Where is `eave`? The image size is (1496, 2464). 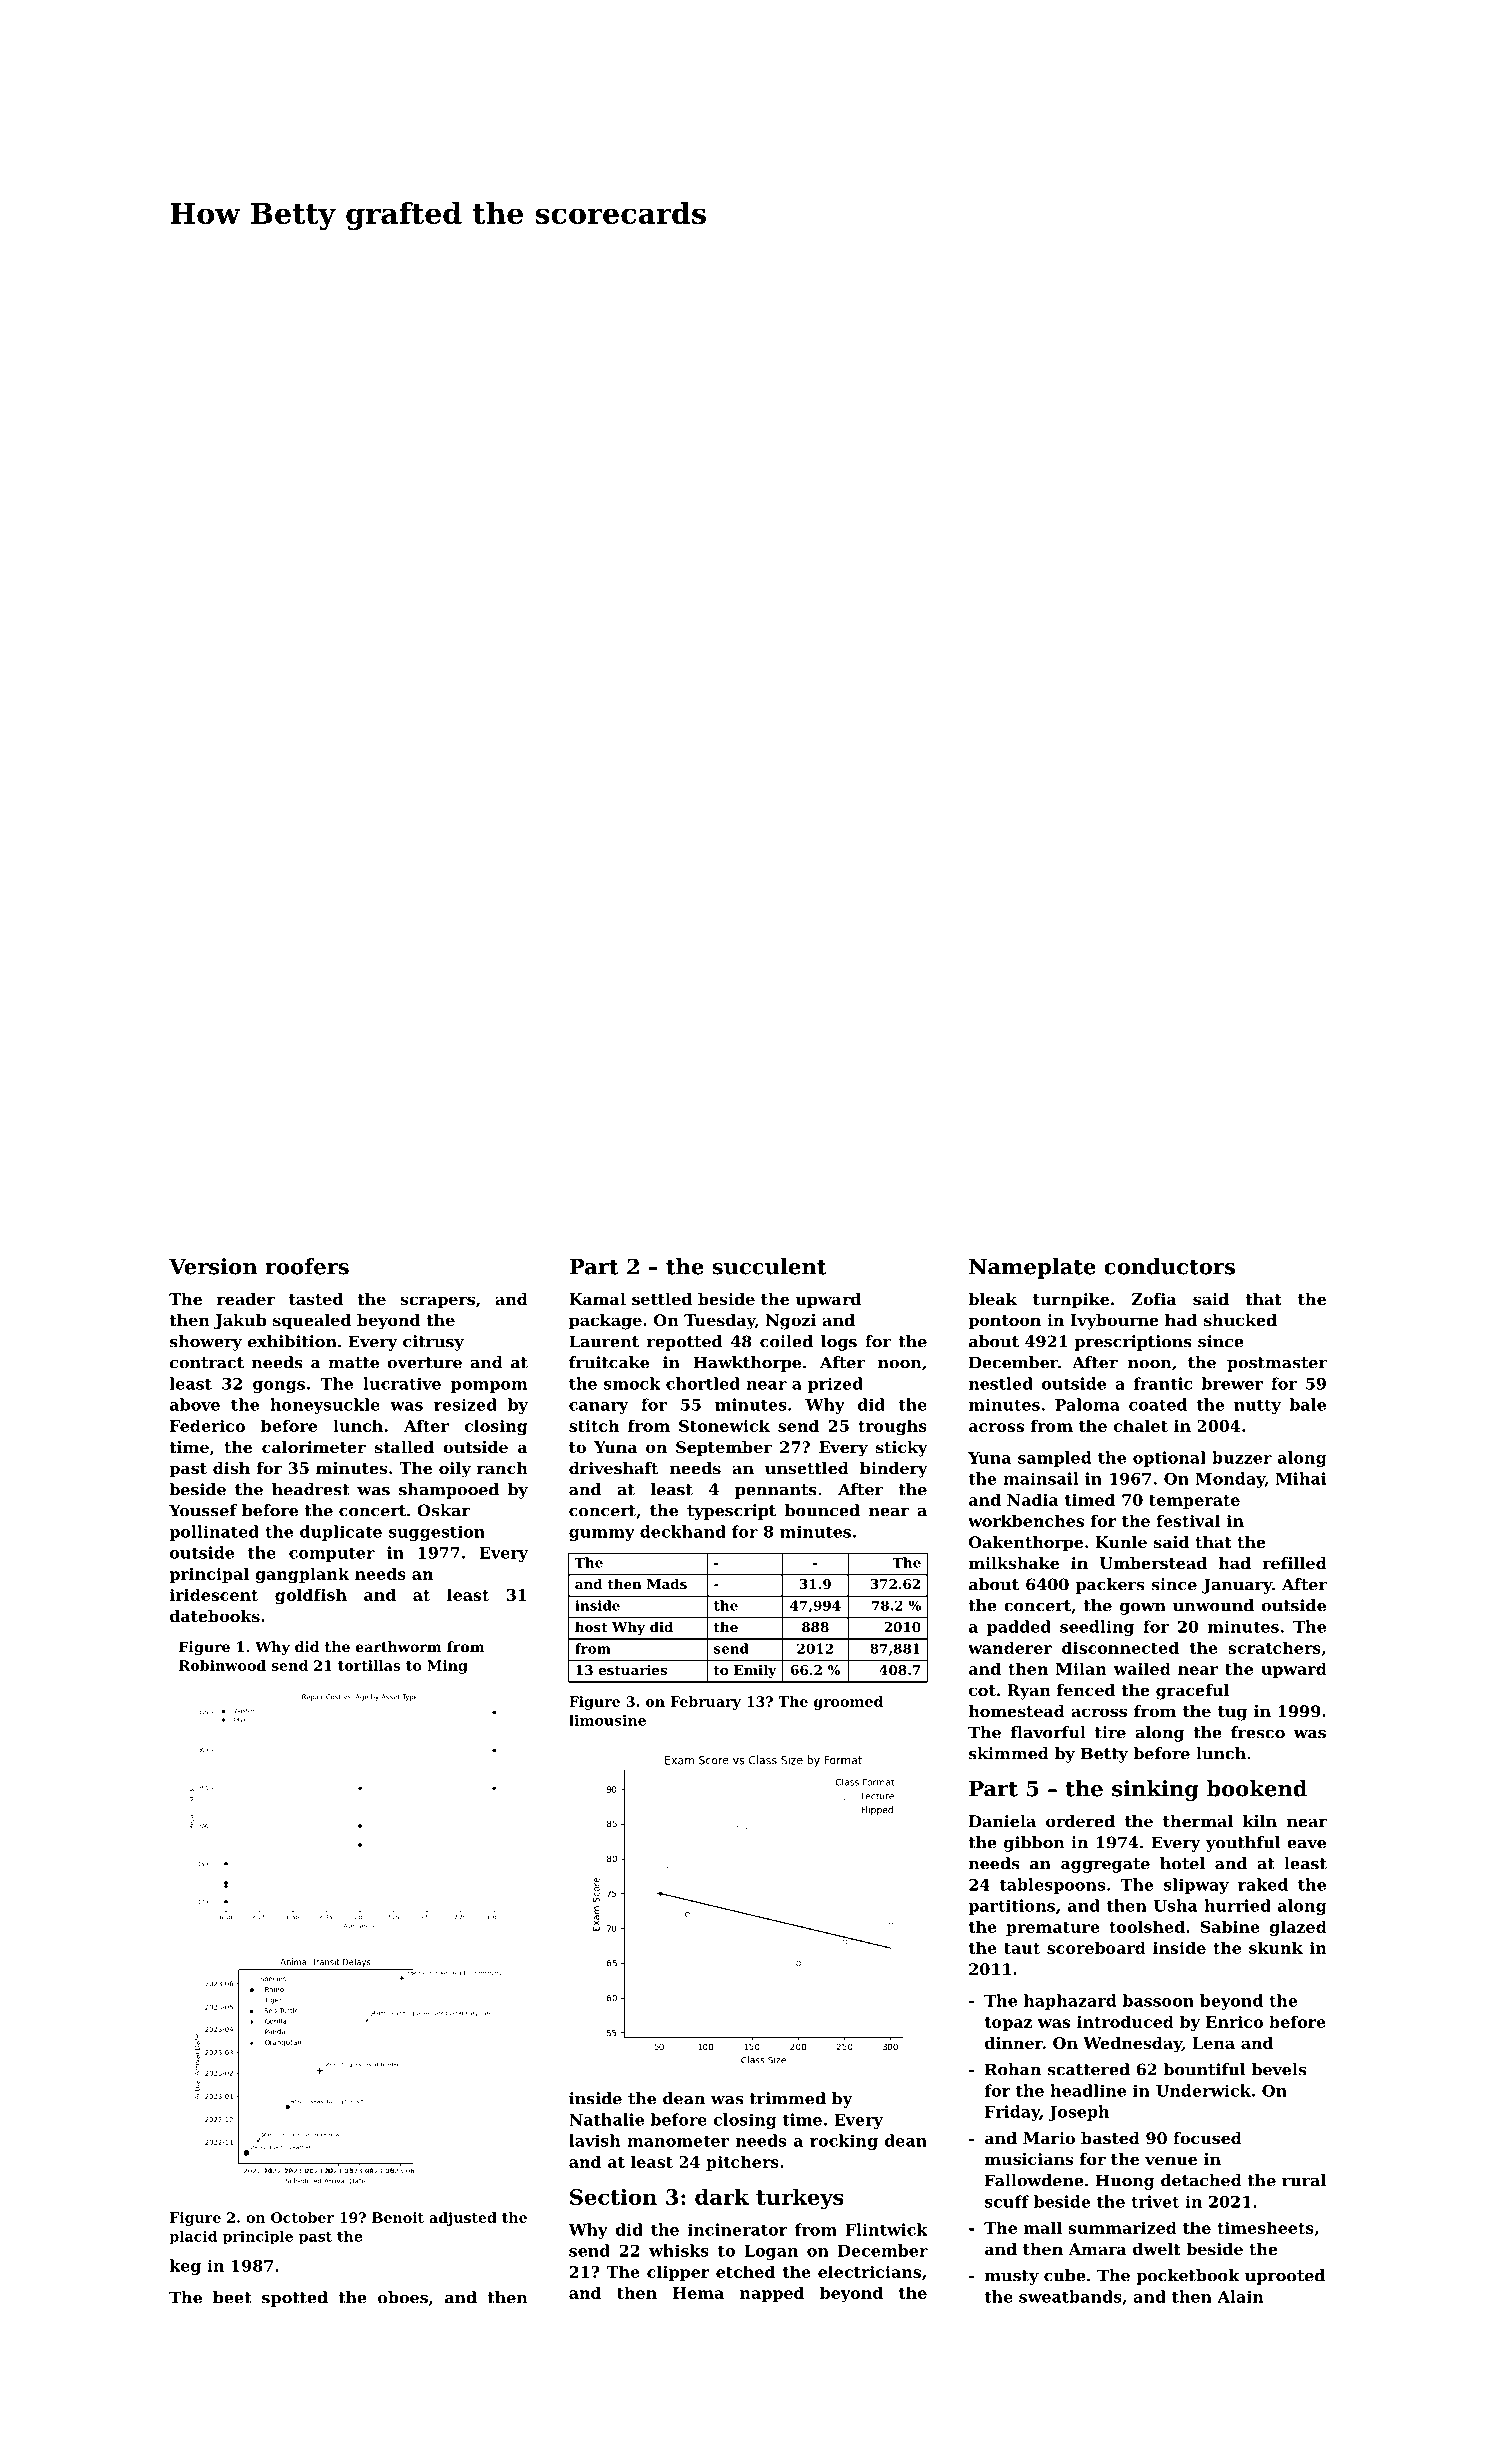 eave is located at coordinates (1306, 1844).
